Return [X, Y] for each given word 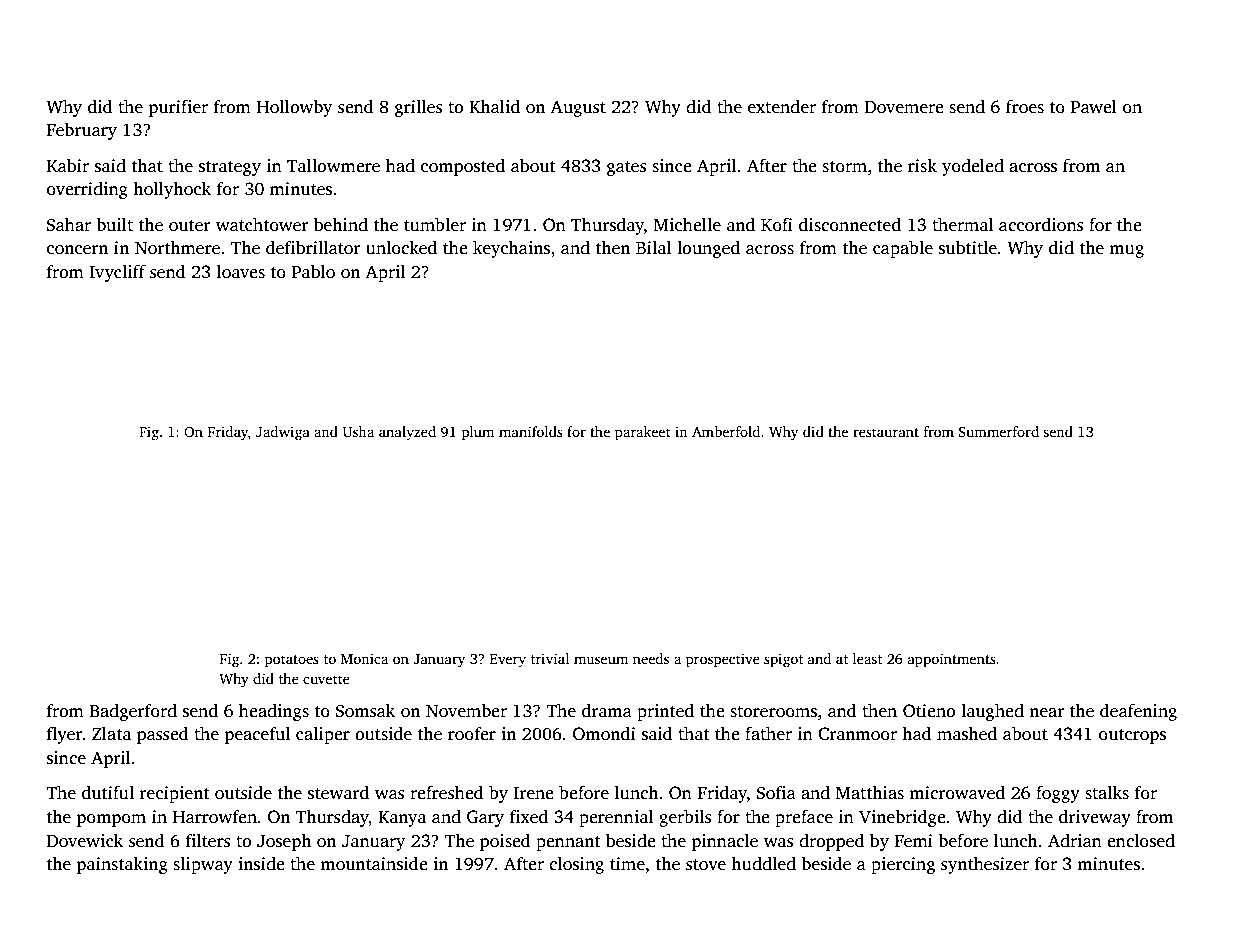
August [578, 108]
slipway [203, 865]
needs [651, 658]
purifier [178, 108]
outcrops [1132, 736]
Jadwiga [283, 433]
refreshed [447, 792]
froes [1025, 107]
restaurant [886, 432]
